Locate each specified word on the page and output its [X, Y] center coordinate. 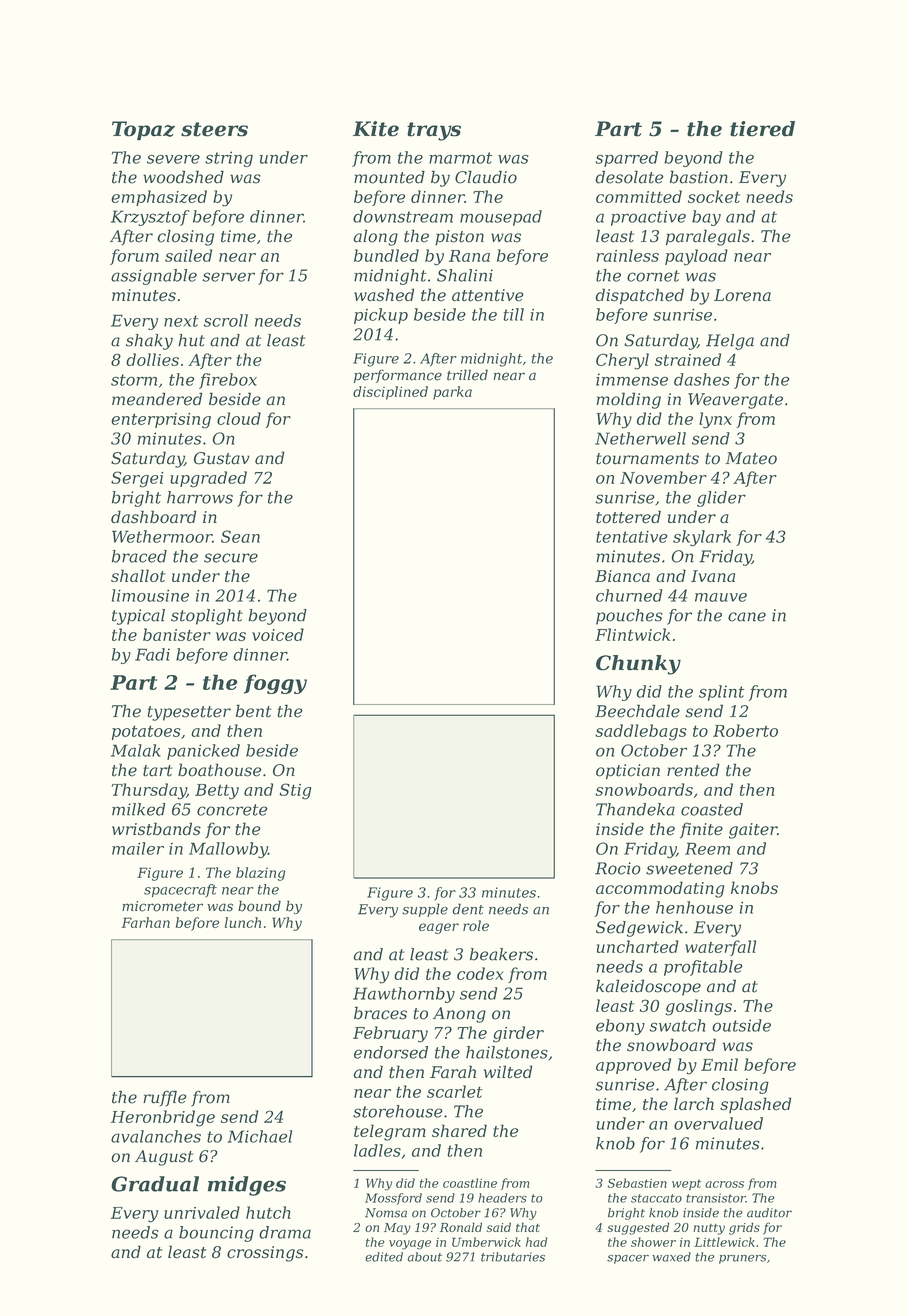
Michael [259, 1136]
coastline [470, 1183]
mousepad [501, 218]
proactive [648, 218]
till [514, 314]
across [724, 1184]
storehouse [397, 1111]
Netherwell [640, 438]
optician [628, 772]
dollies [152, 359]
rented [693, 770]
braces [380, 1013]
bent [254, 711]
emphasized [159, 198]
